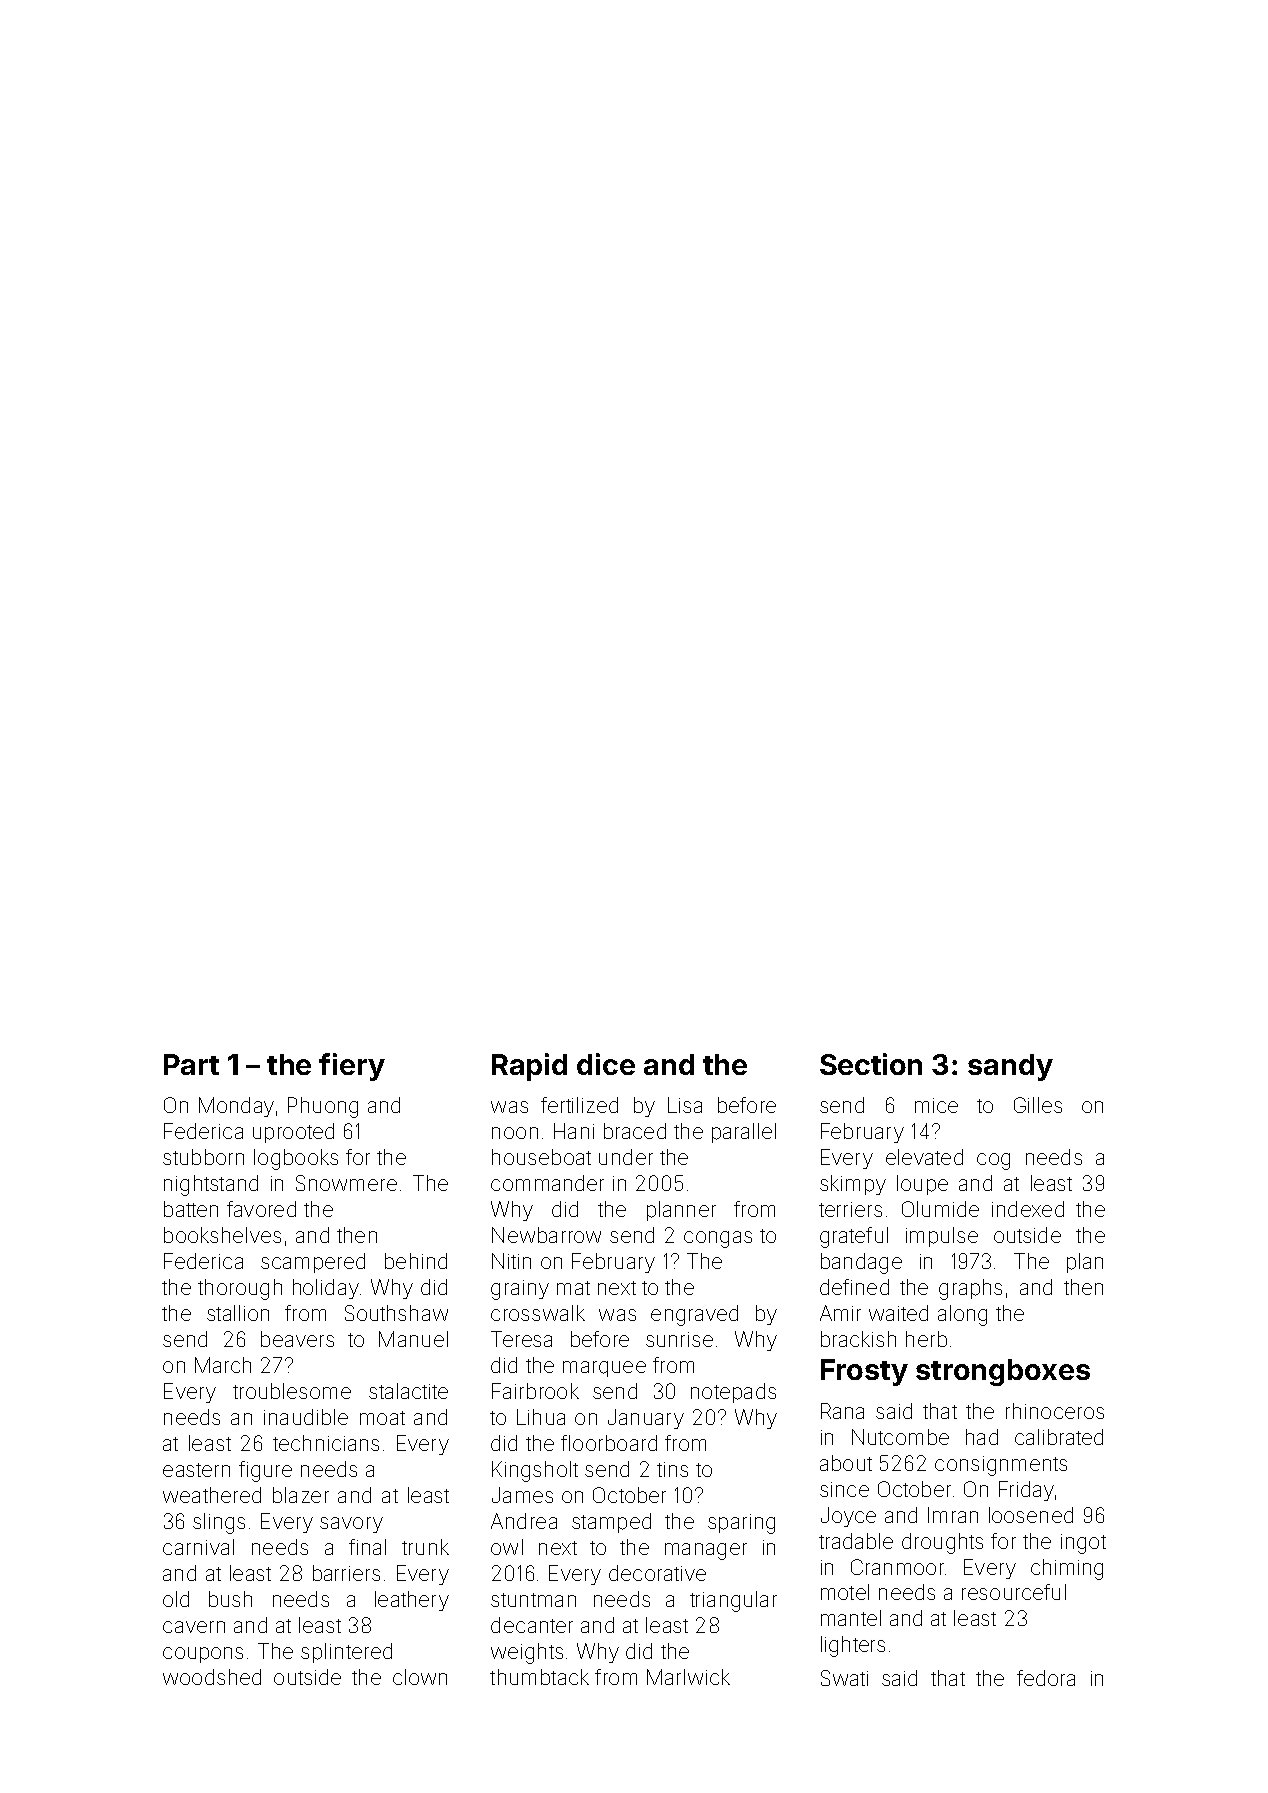 The height and width of the screenshot is (1793, 1268). I want to click on woodshed, so click(212, 1677).
